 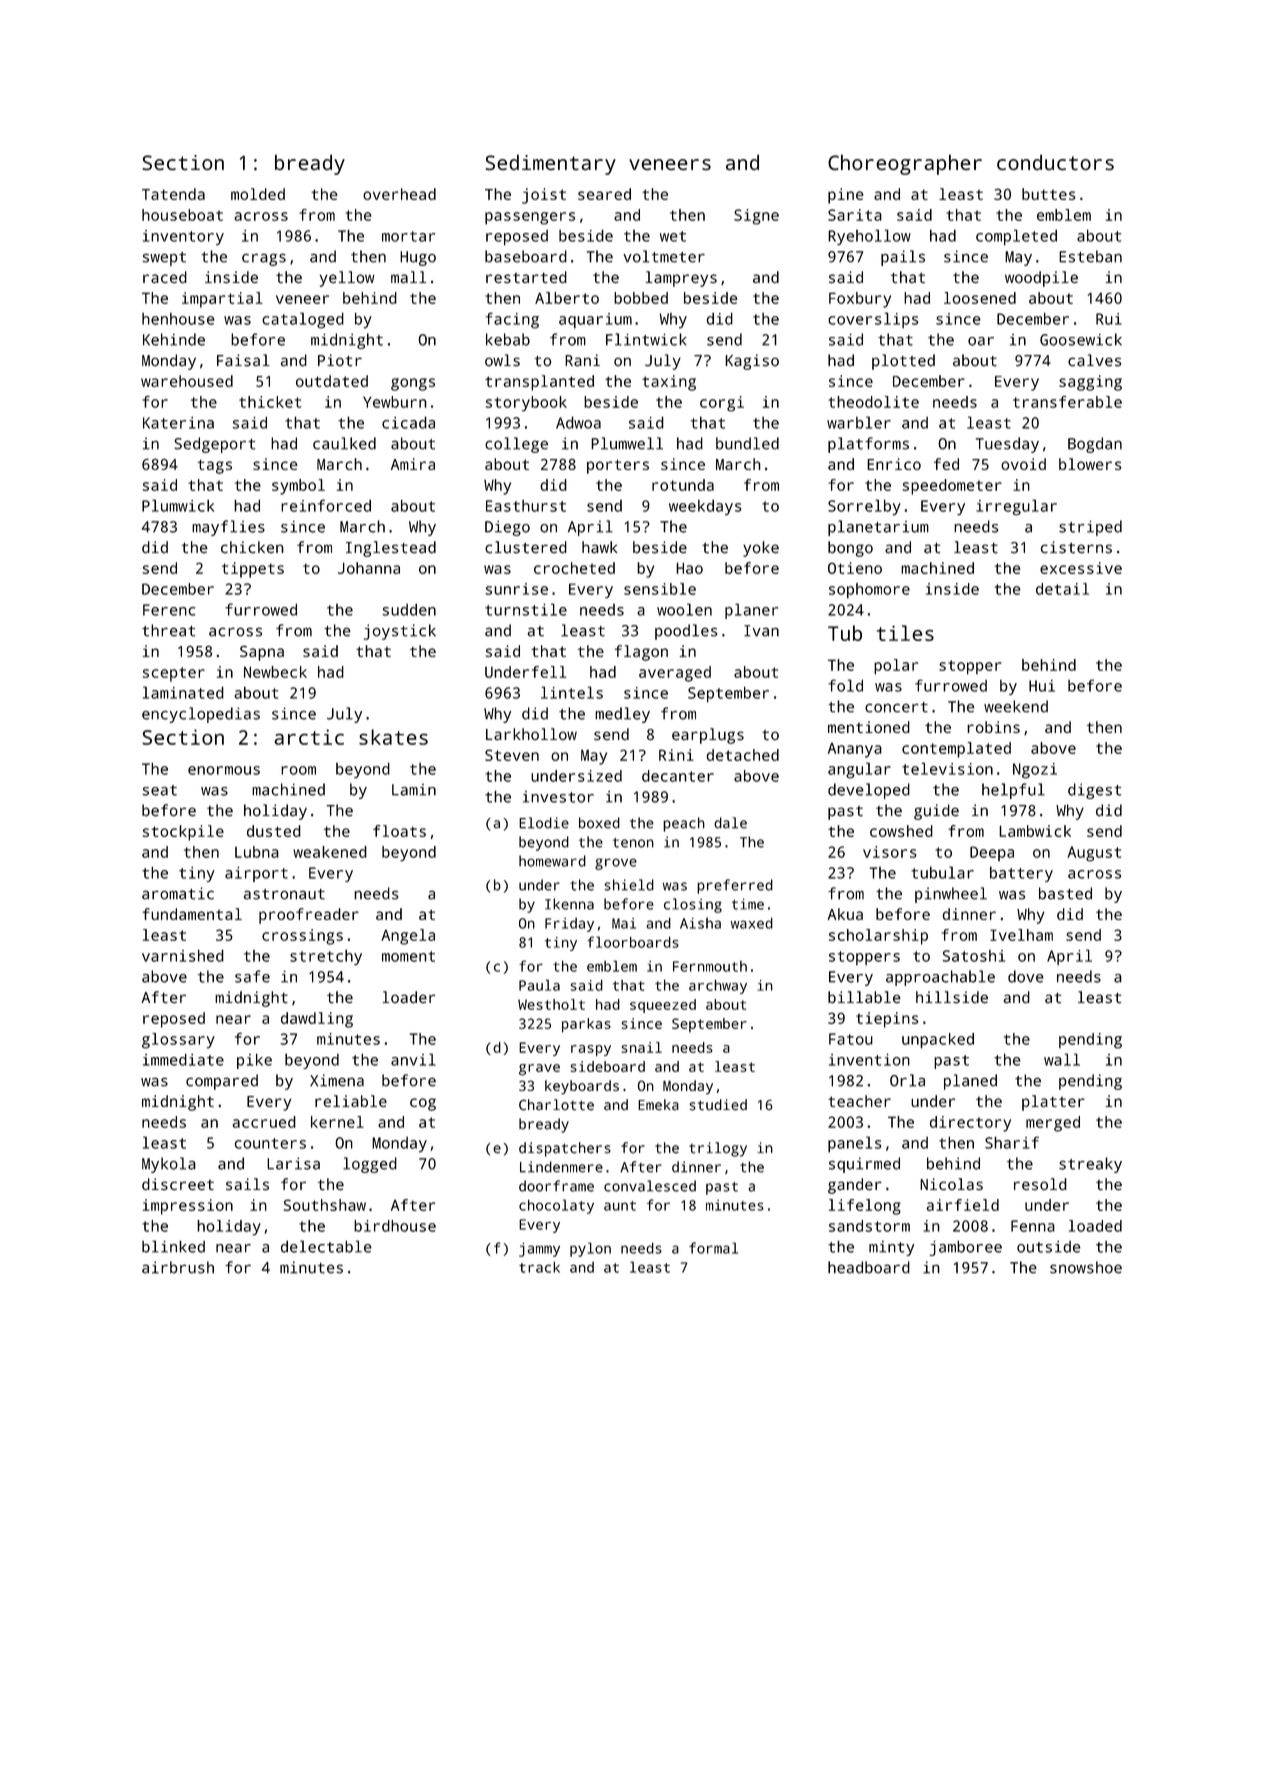 What do you see at coordinates (201, 715) in the screenshot?
I see `encyclopedias` at bounding box center [201, 715].
